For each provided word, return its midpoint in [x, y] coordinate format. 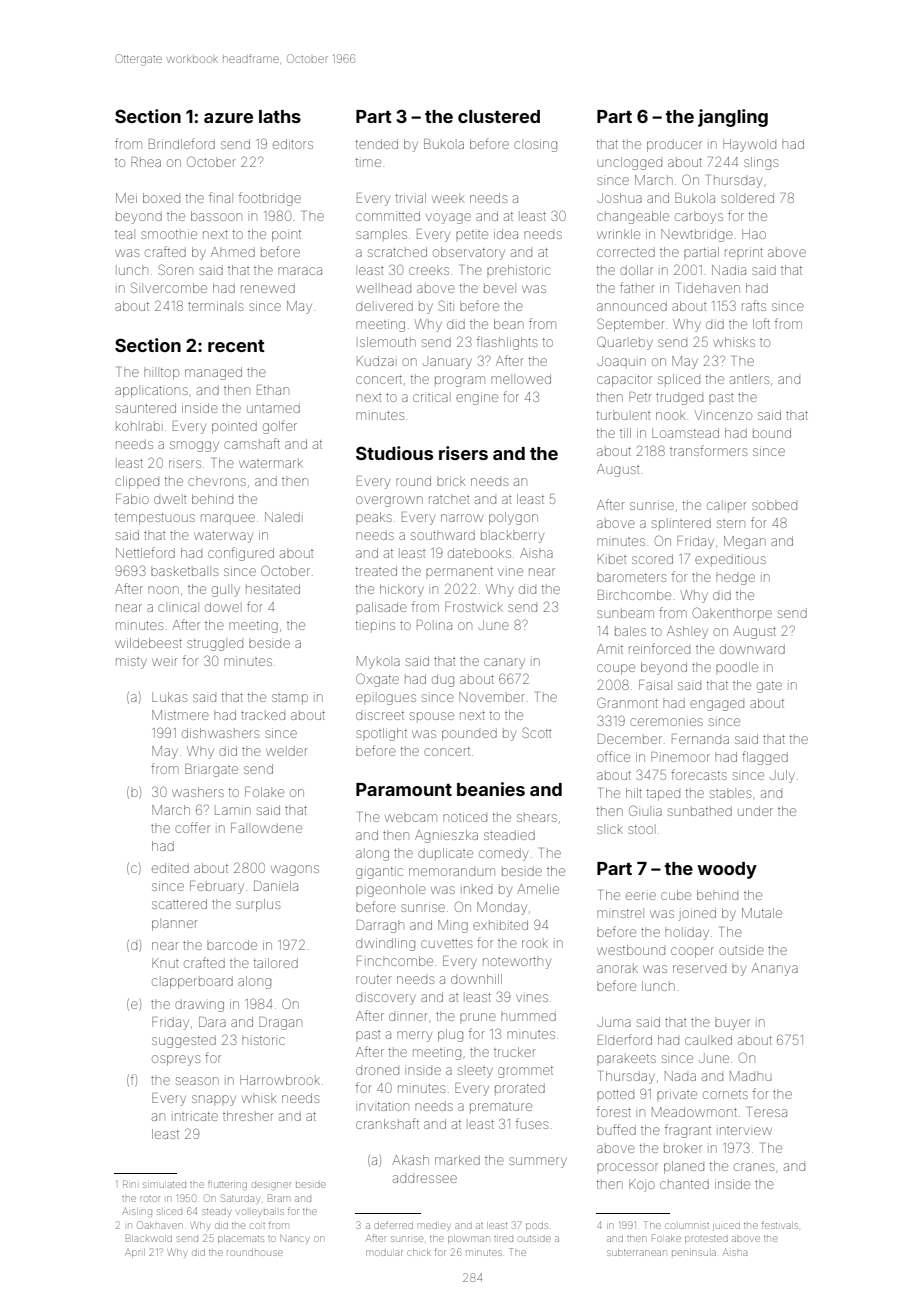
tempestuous [155, 519]
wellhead [383, 289]
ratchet [449, 500]
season [197, 1081]
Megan [745, 542]
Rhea [146, 162]
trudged [679, 399]
